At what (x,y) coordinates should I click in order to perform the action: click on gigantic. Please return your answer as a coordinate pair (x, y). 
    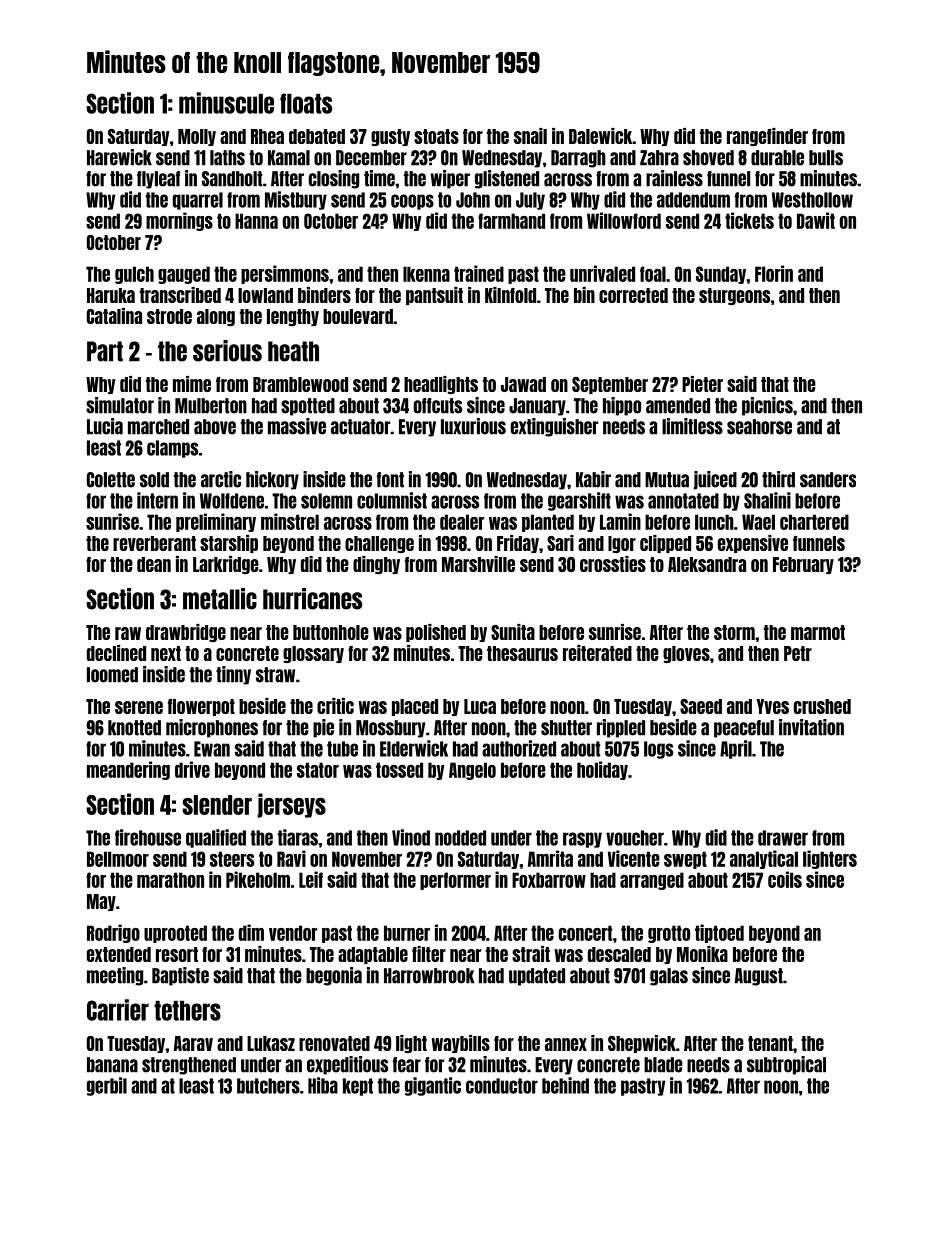
    Looking at the image, I should click on (433, 1086).
